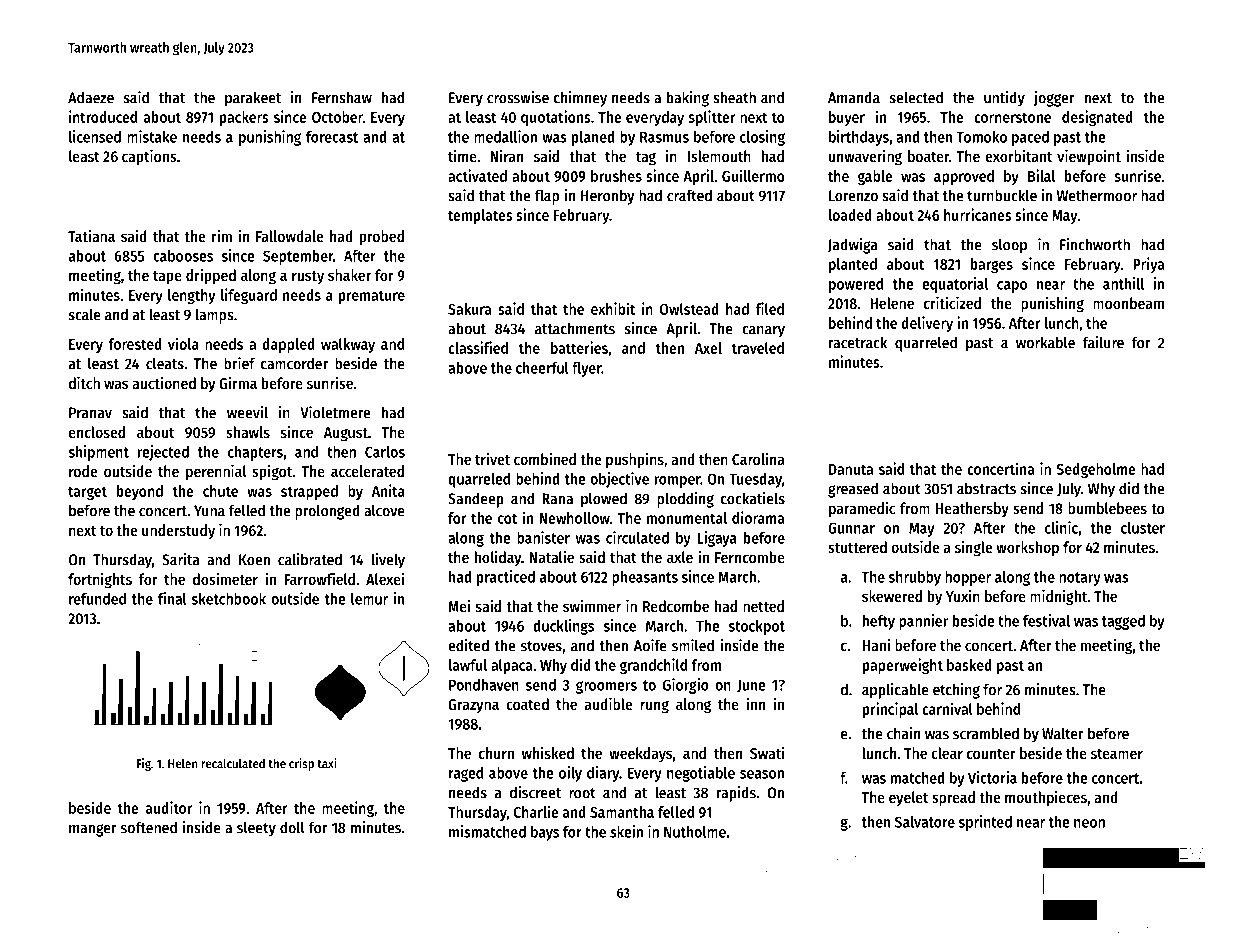 The height and width of the document is (952, 1233). Describe the element at coordinates (677, 482) in the document. I see `romper` at that location.
